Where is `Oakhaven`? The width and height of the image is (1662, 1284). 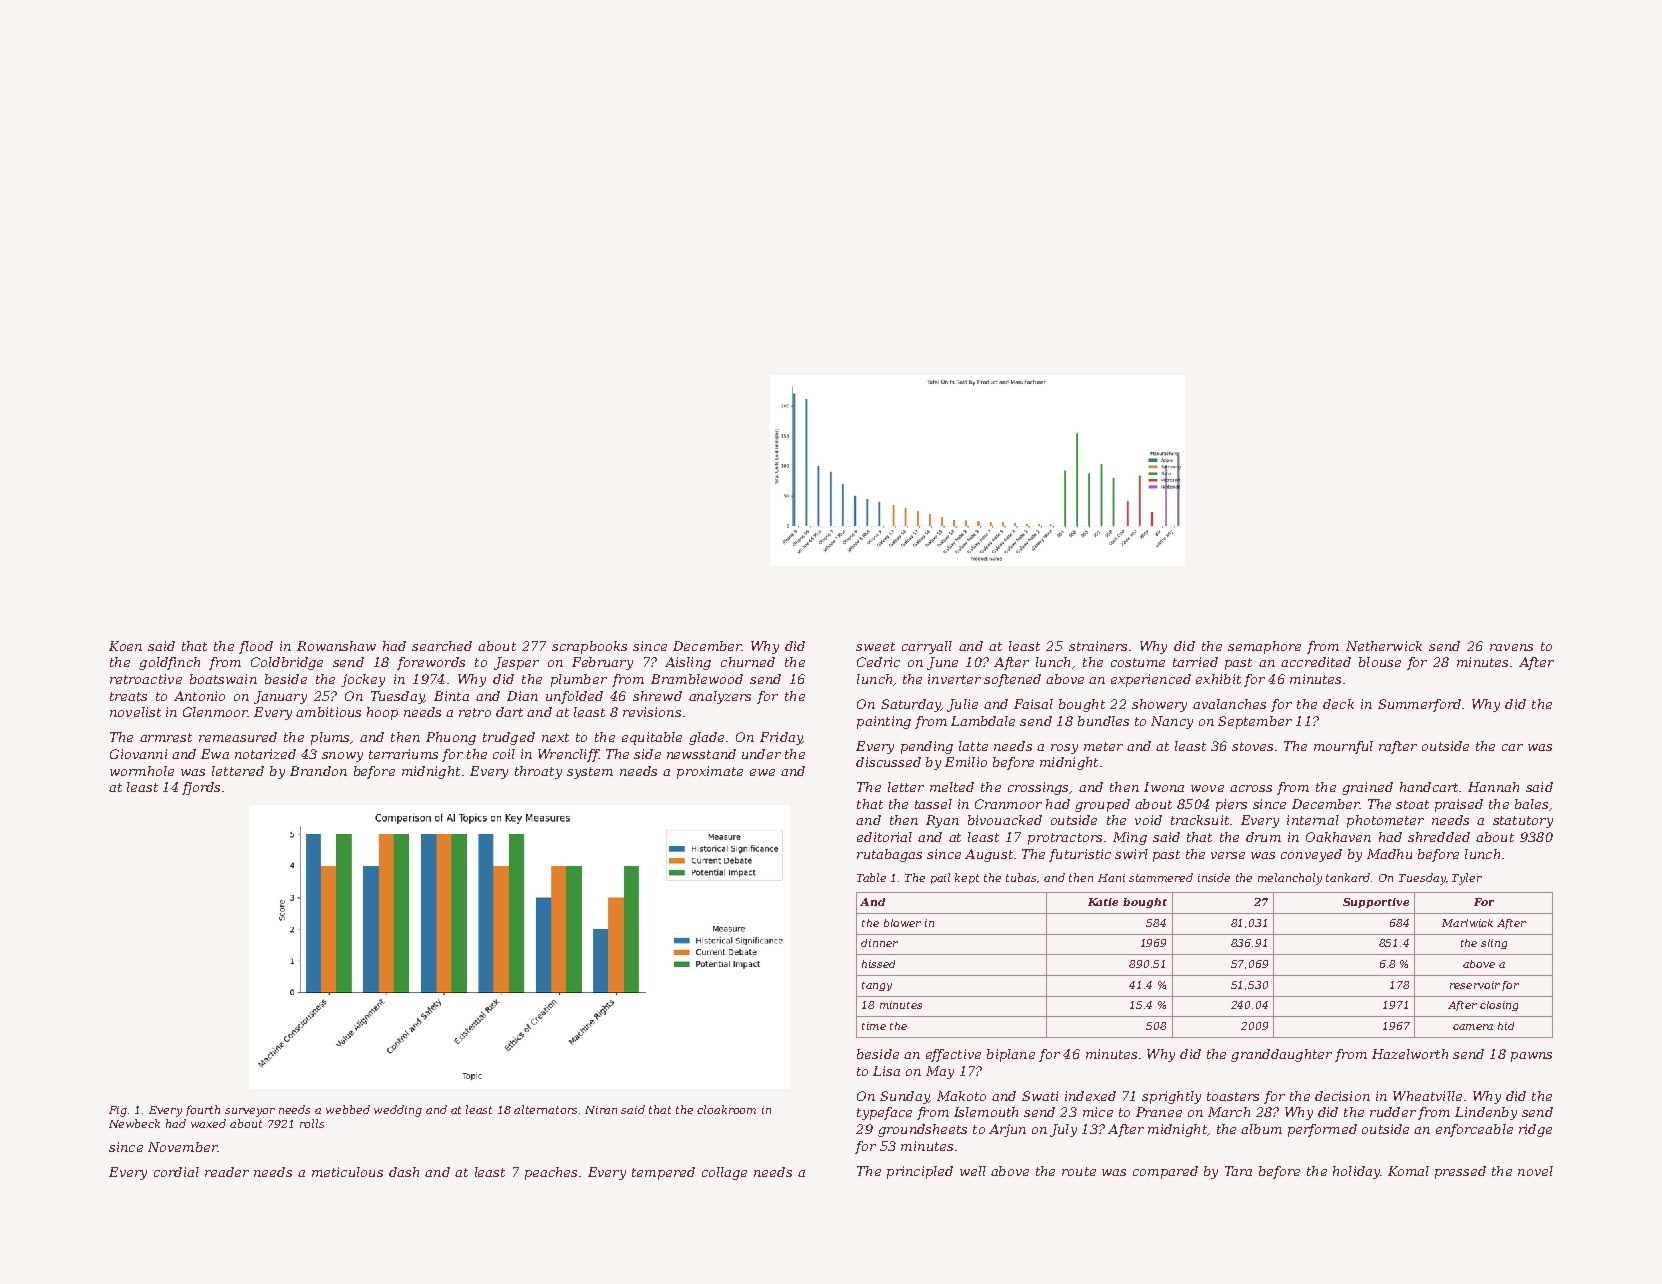 Oakhaven is located at coordinates (1338, 837).
